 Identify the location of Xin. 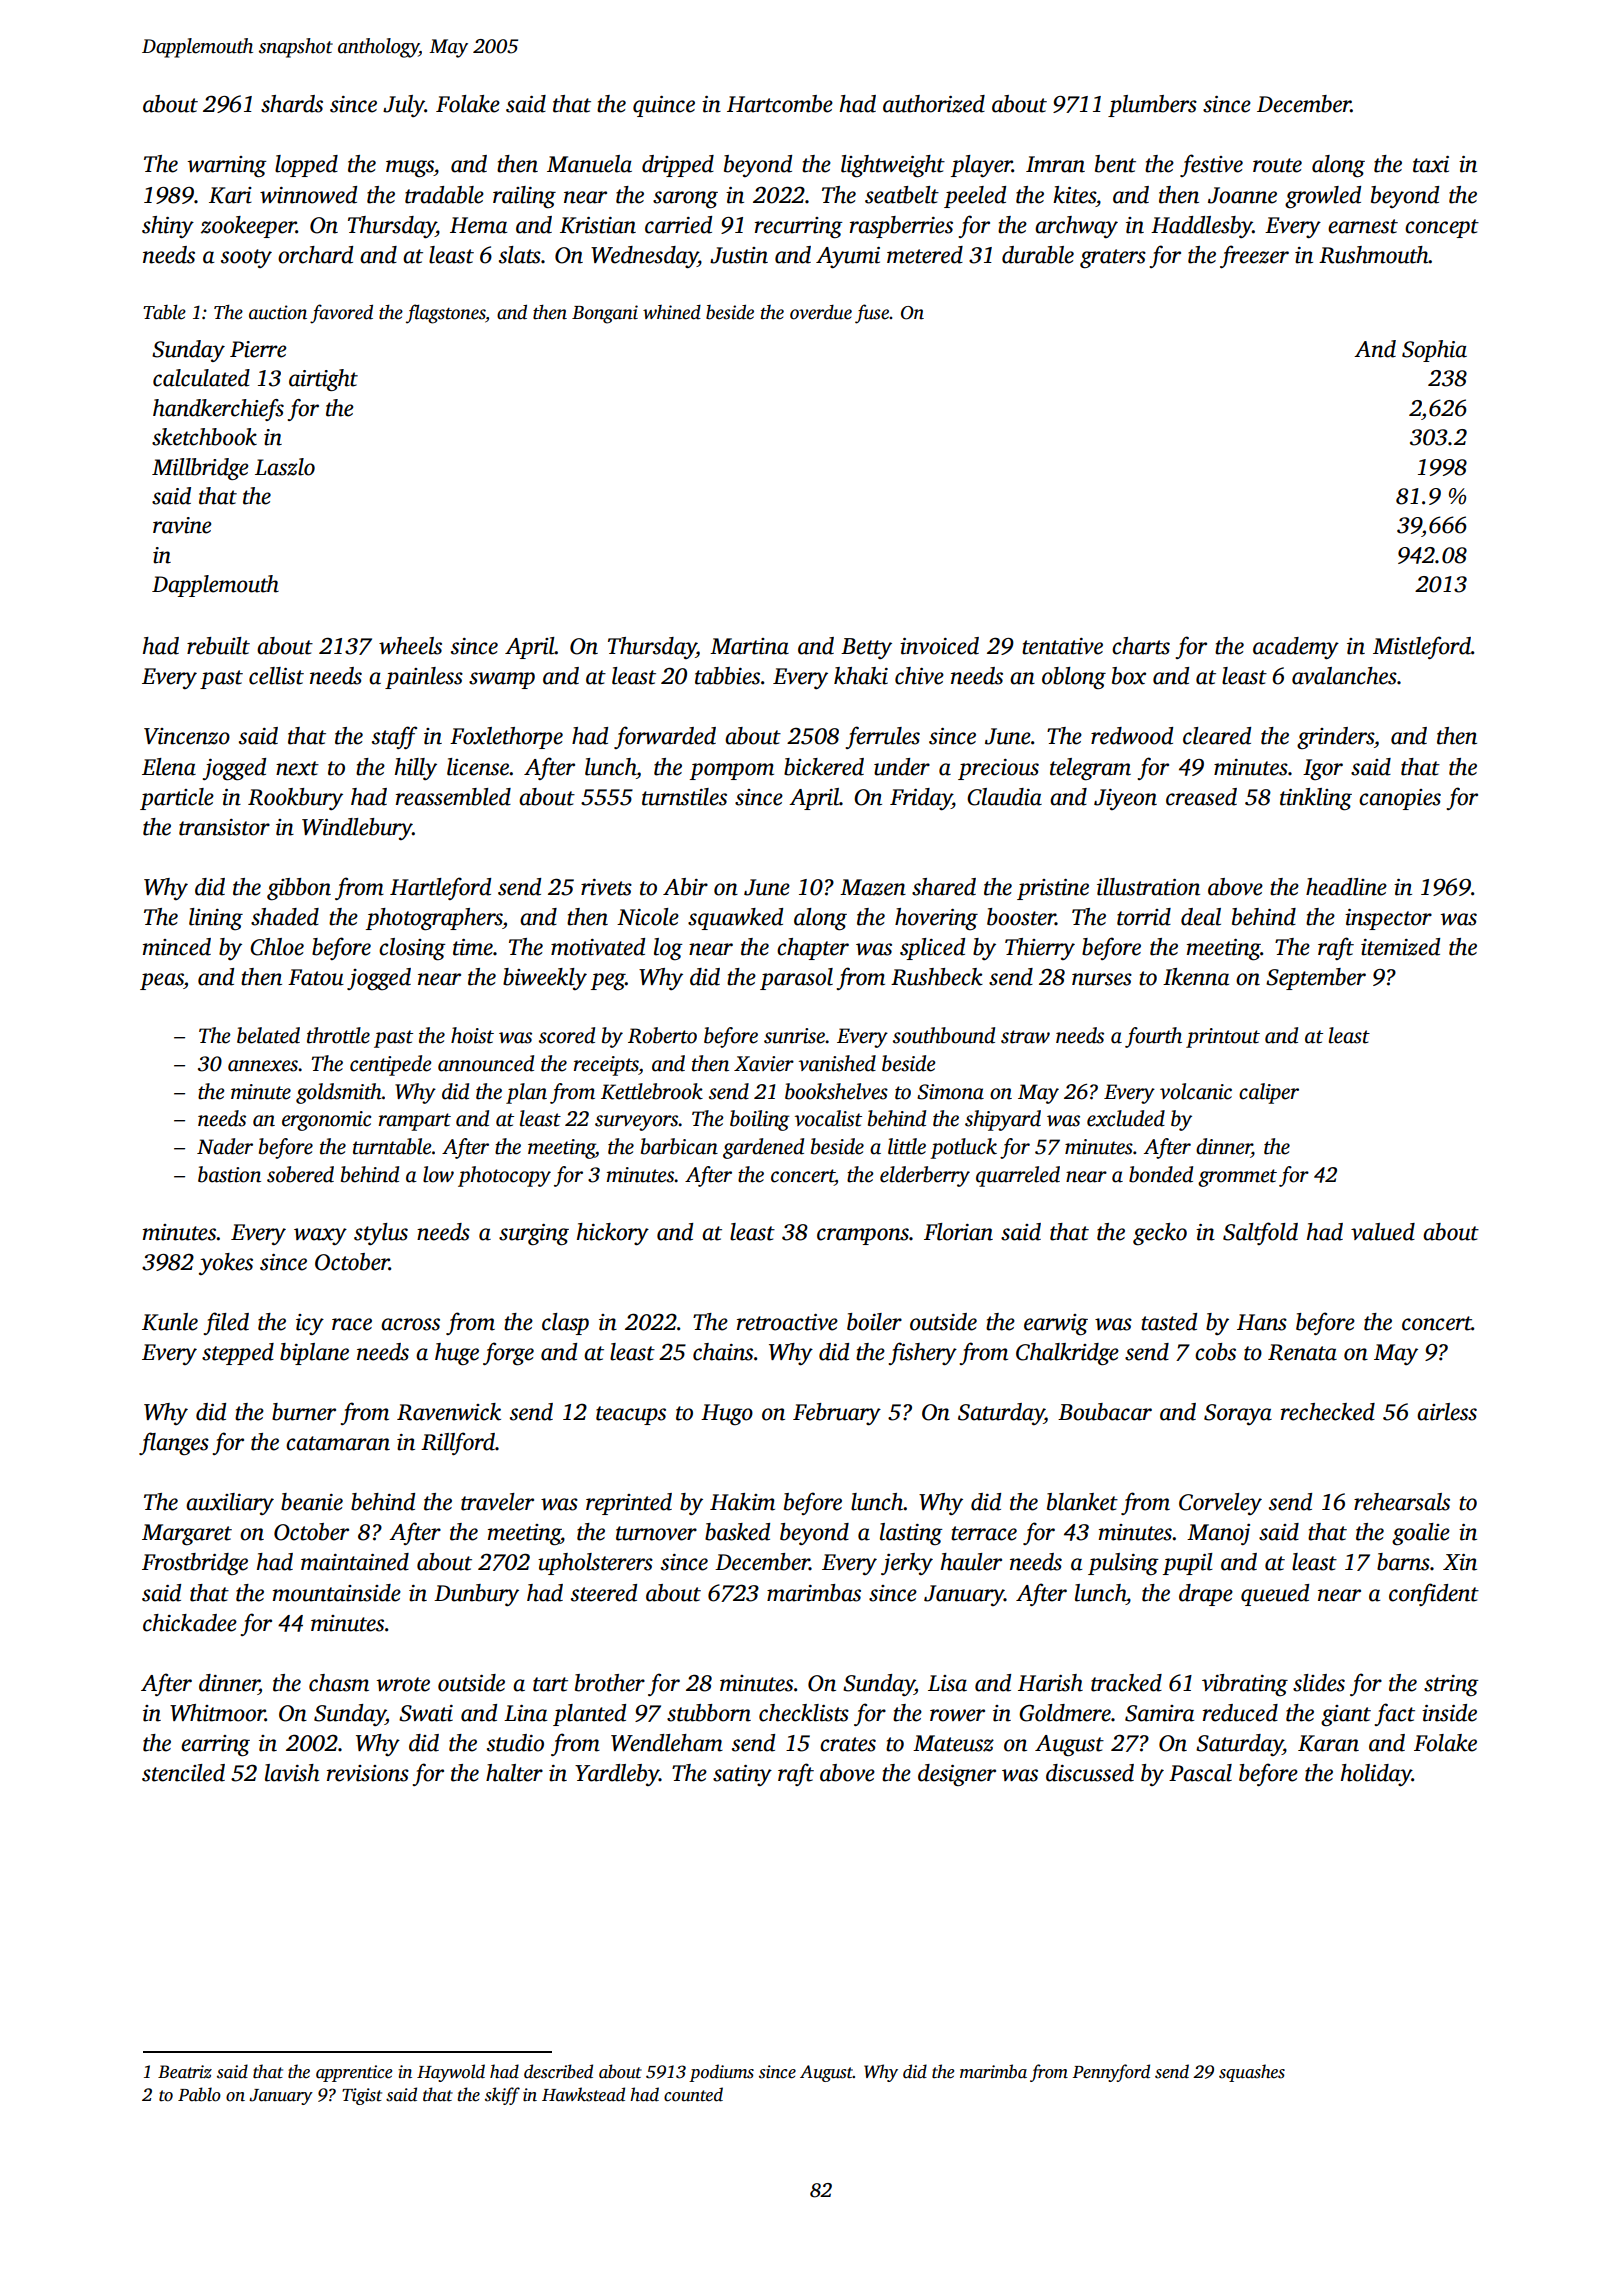
(1460, 1562).
